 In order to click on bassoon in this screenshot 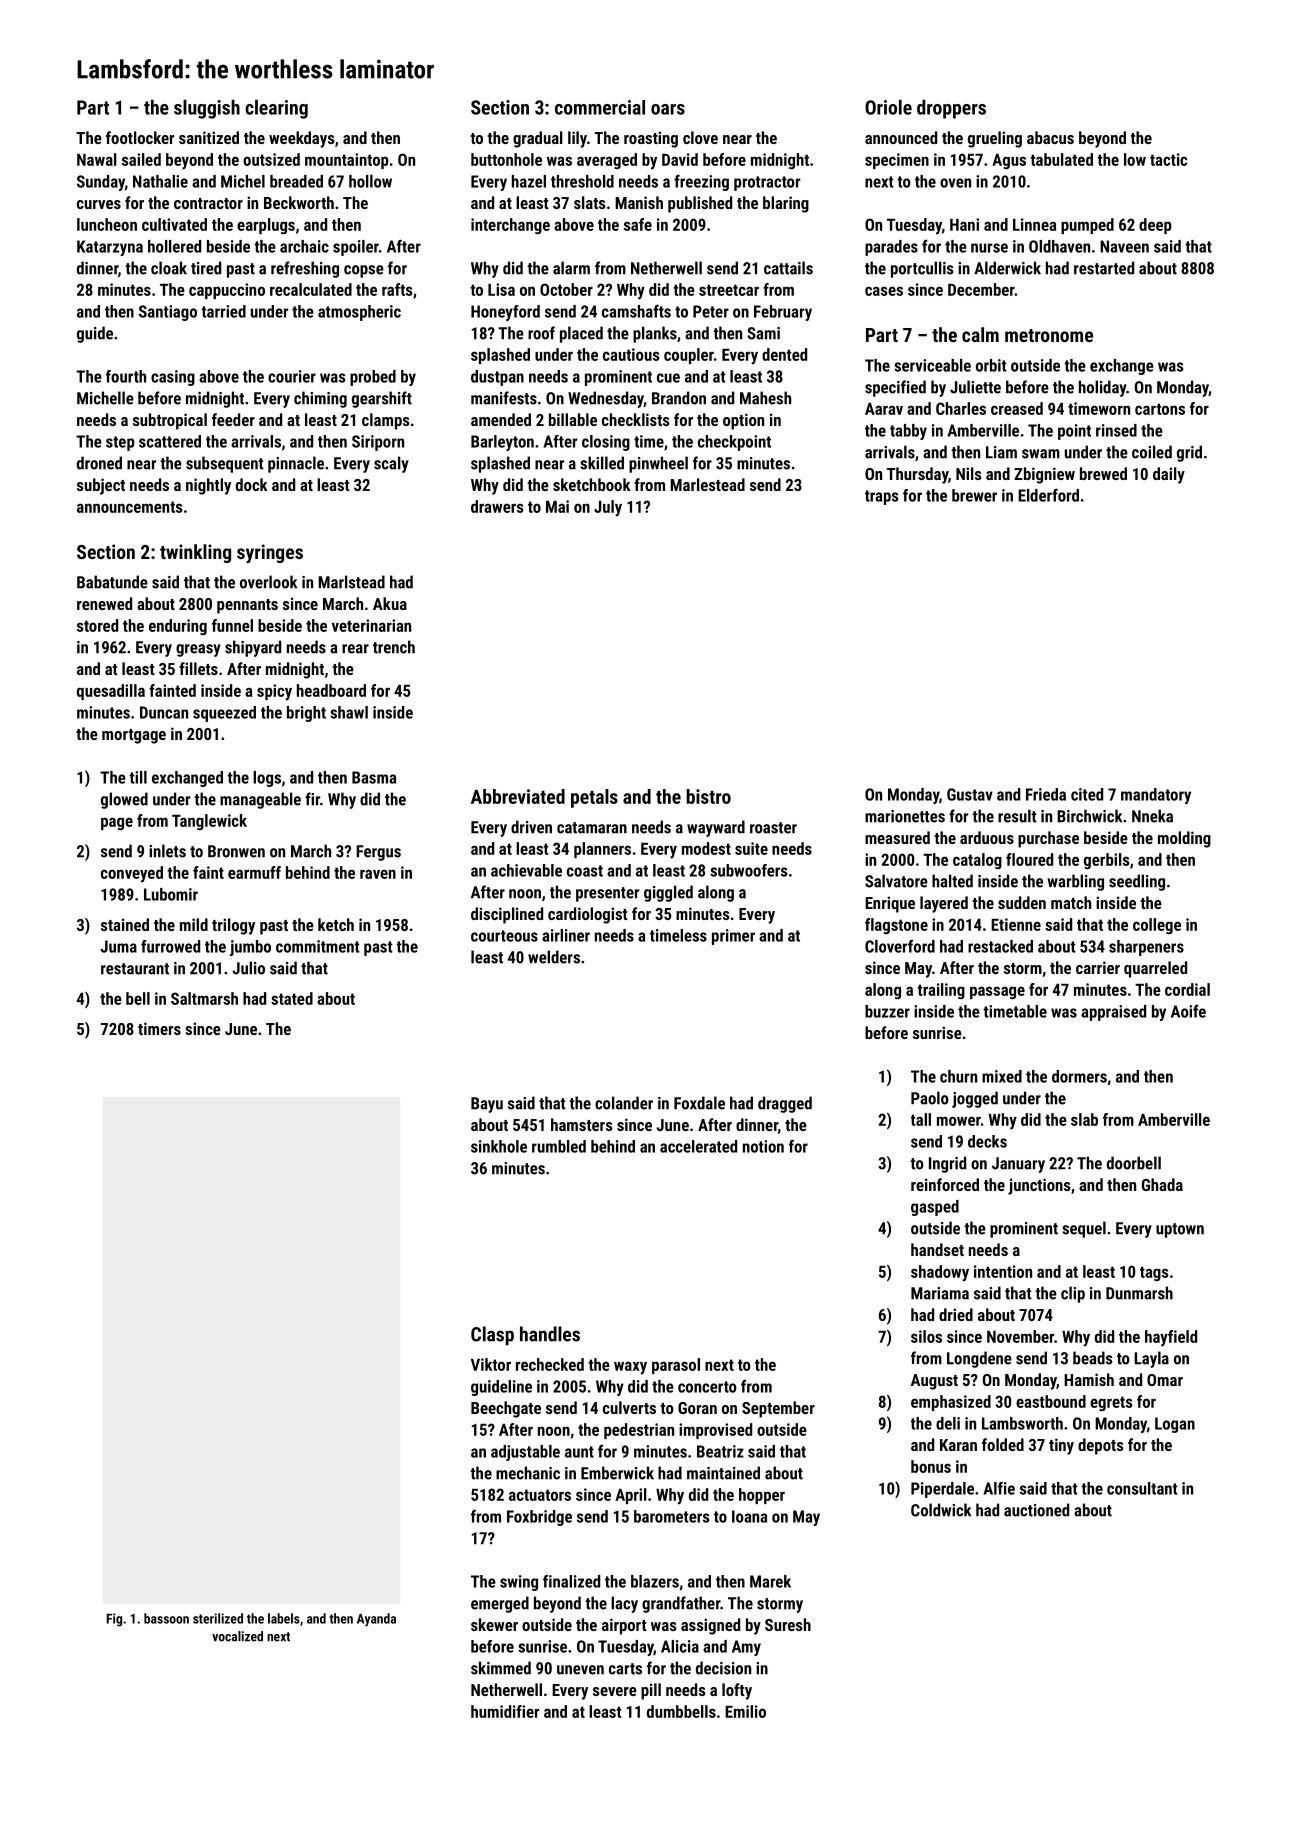, I will do `click(166, 1618)`.
